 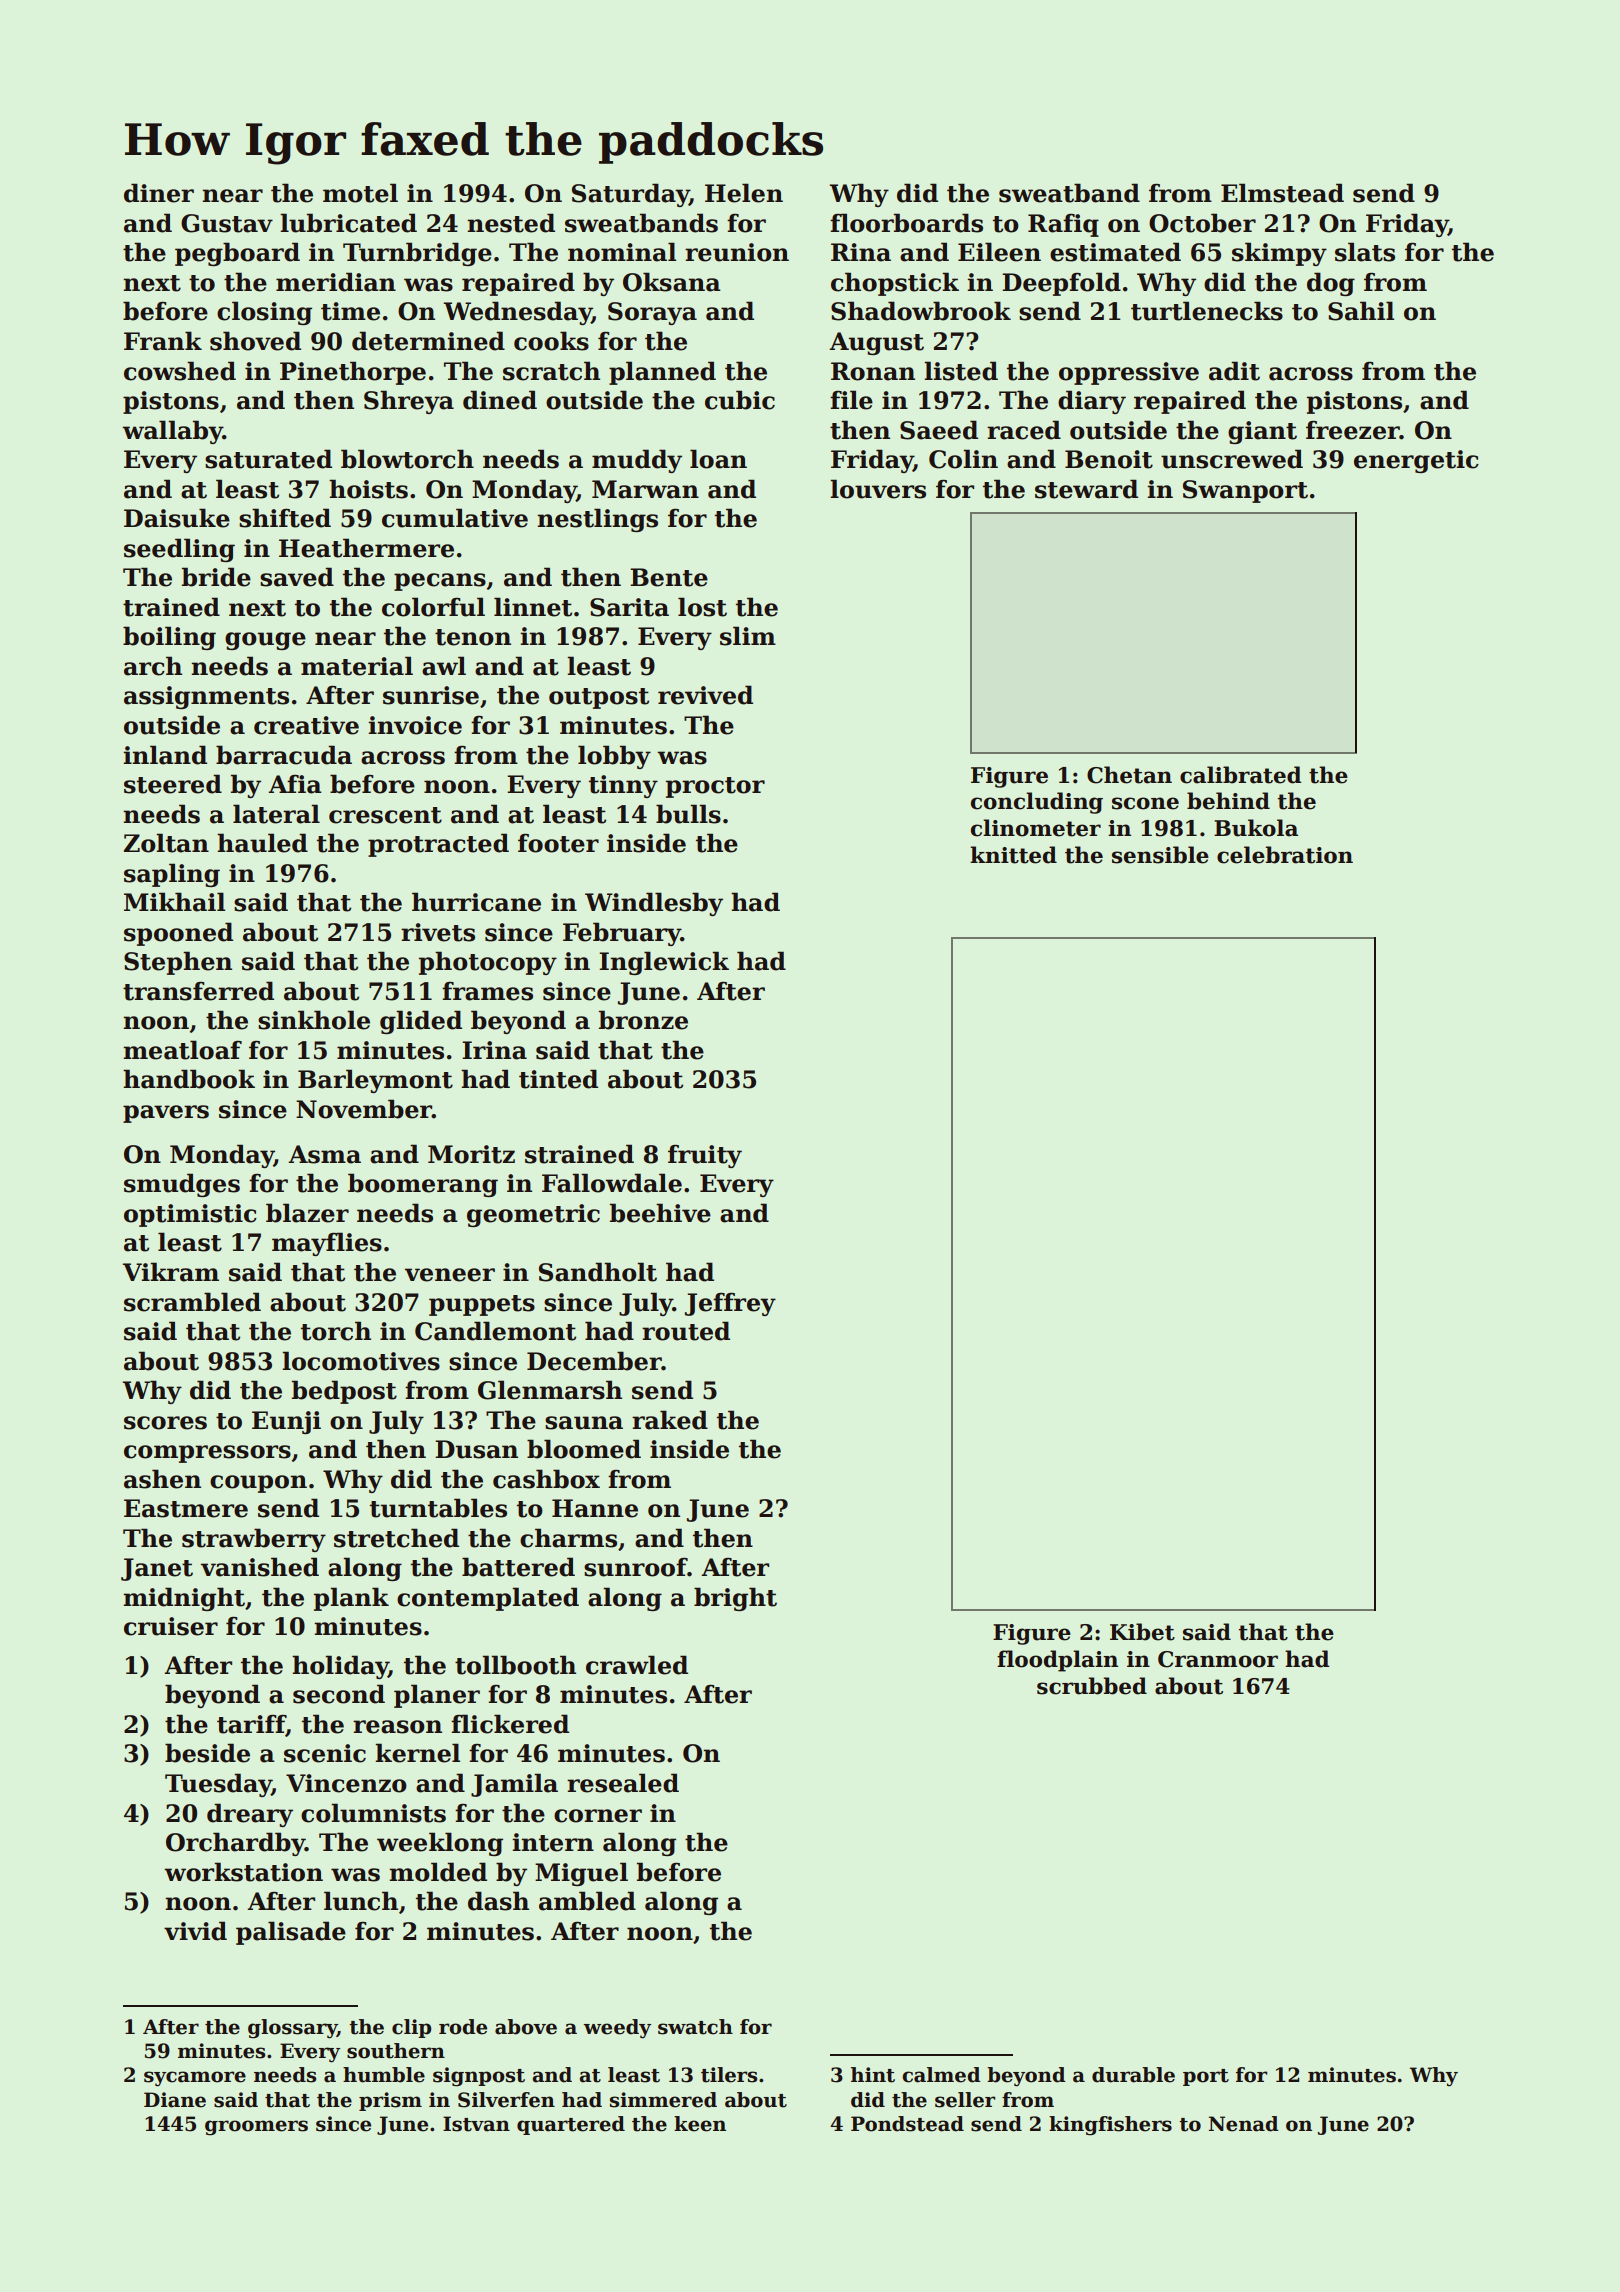 What do you see at coordinates (906, 223) in the document?
I see `floorboards` at bounding box center [906, 223].
